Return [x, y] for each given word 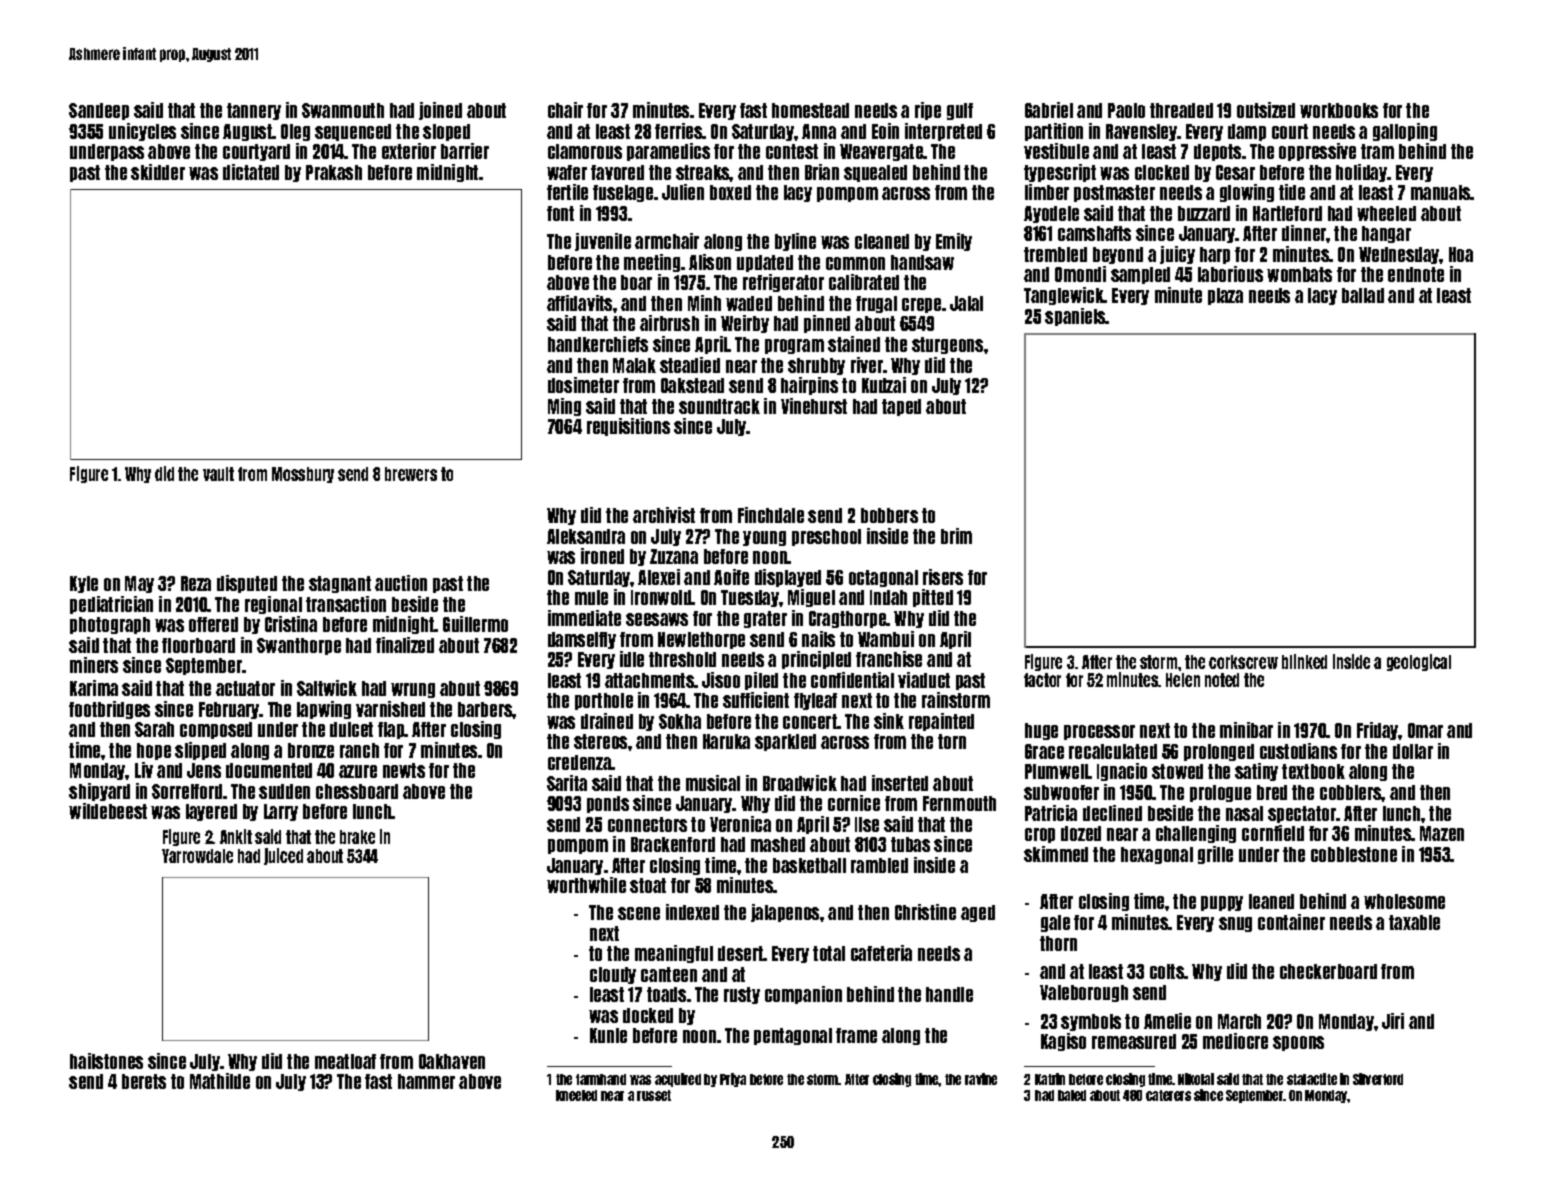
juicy [1177, 255]
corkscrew [1243, 662]
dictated [251, 172]
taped [901, 407]
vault [218, 474]
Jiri [1393, 1021]
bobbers [889, 515]
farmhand [601, 1079]
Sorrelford [187, 791]
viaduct [924, 680]
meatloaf [345, 1061]
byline [795, 242]
